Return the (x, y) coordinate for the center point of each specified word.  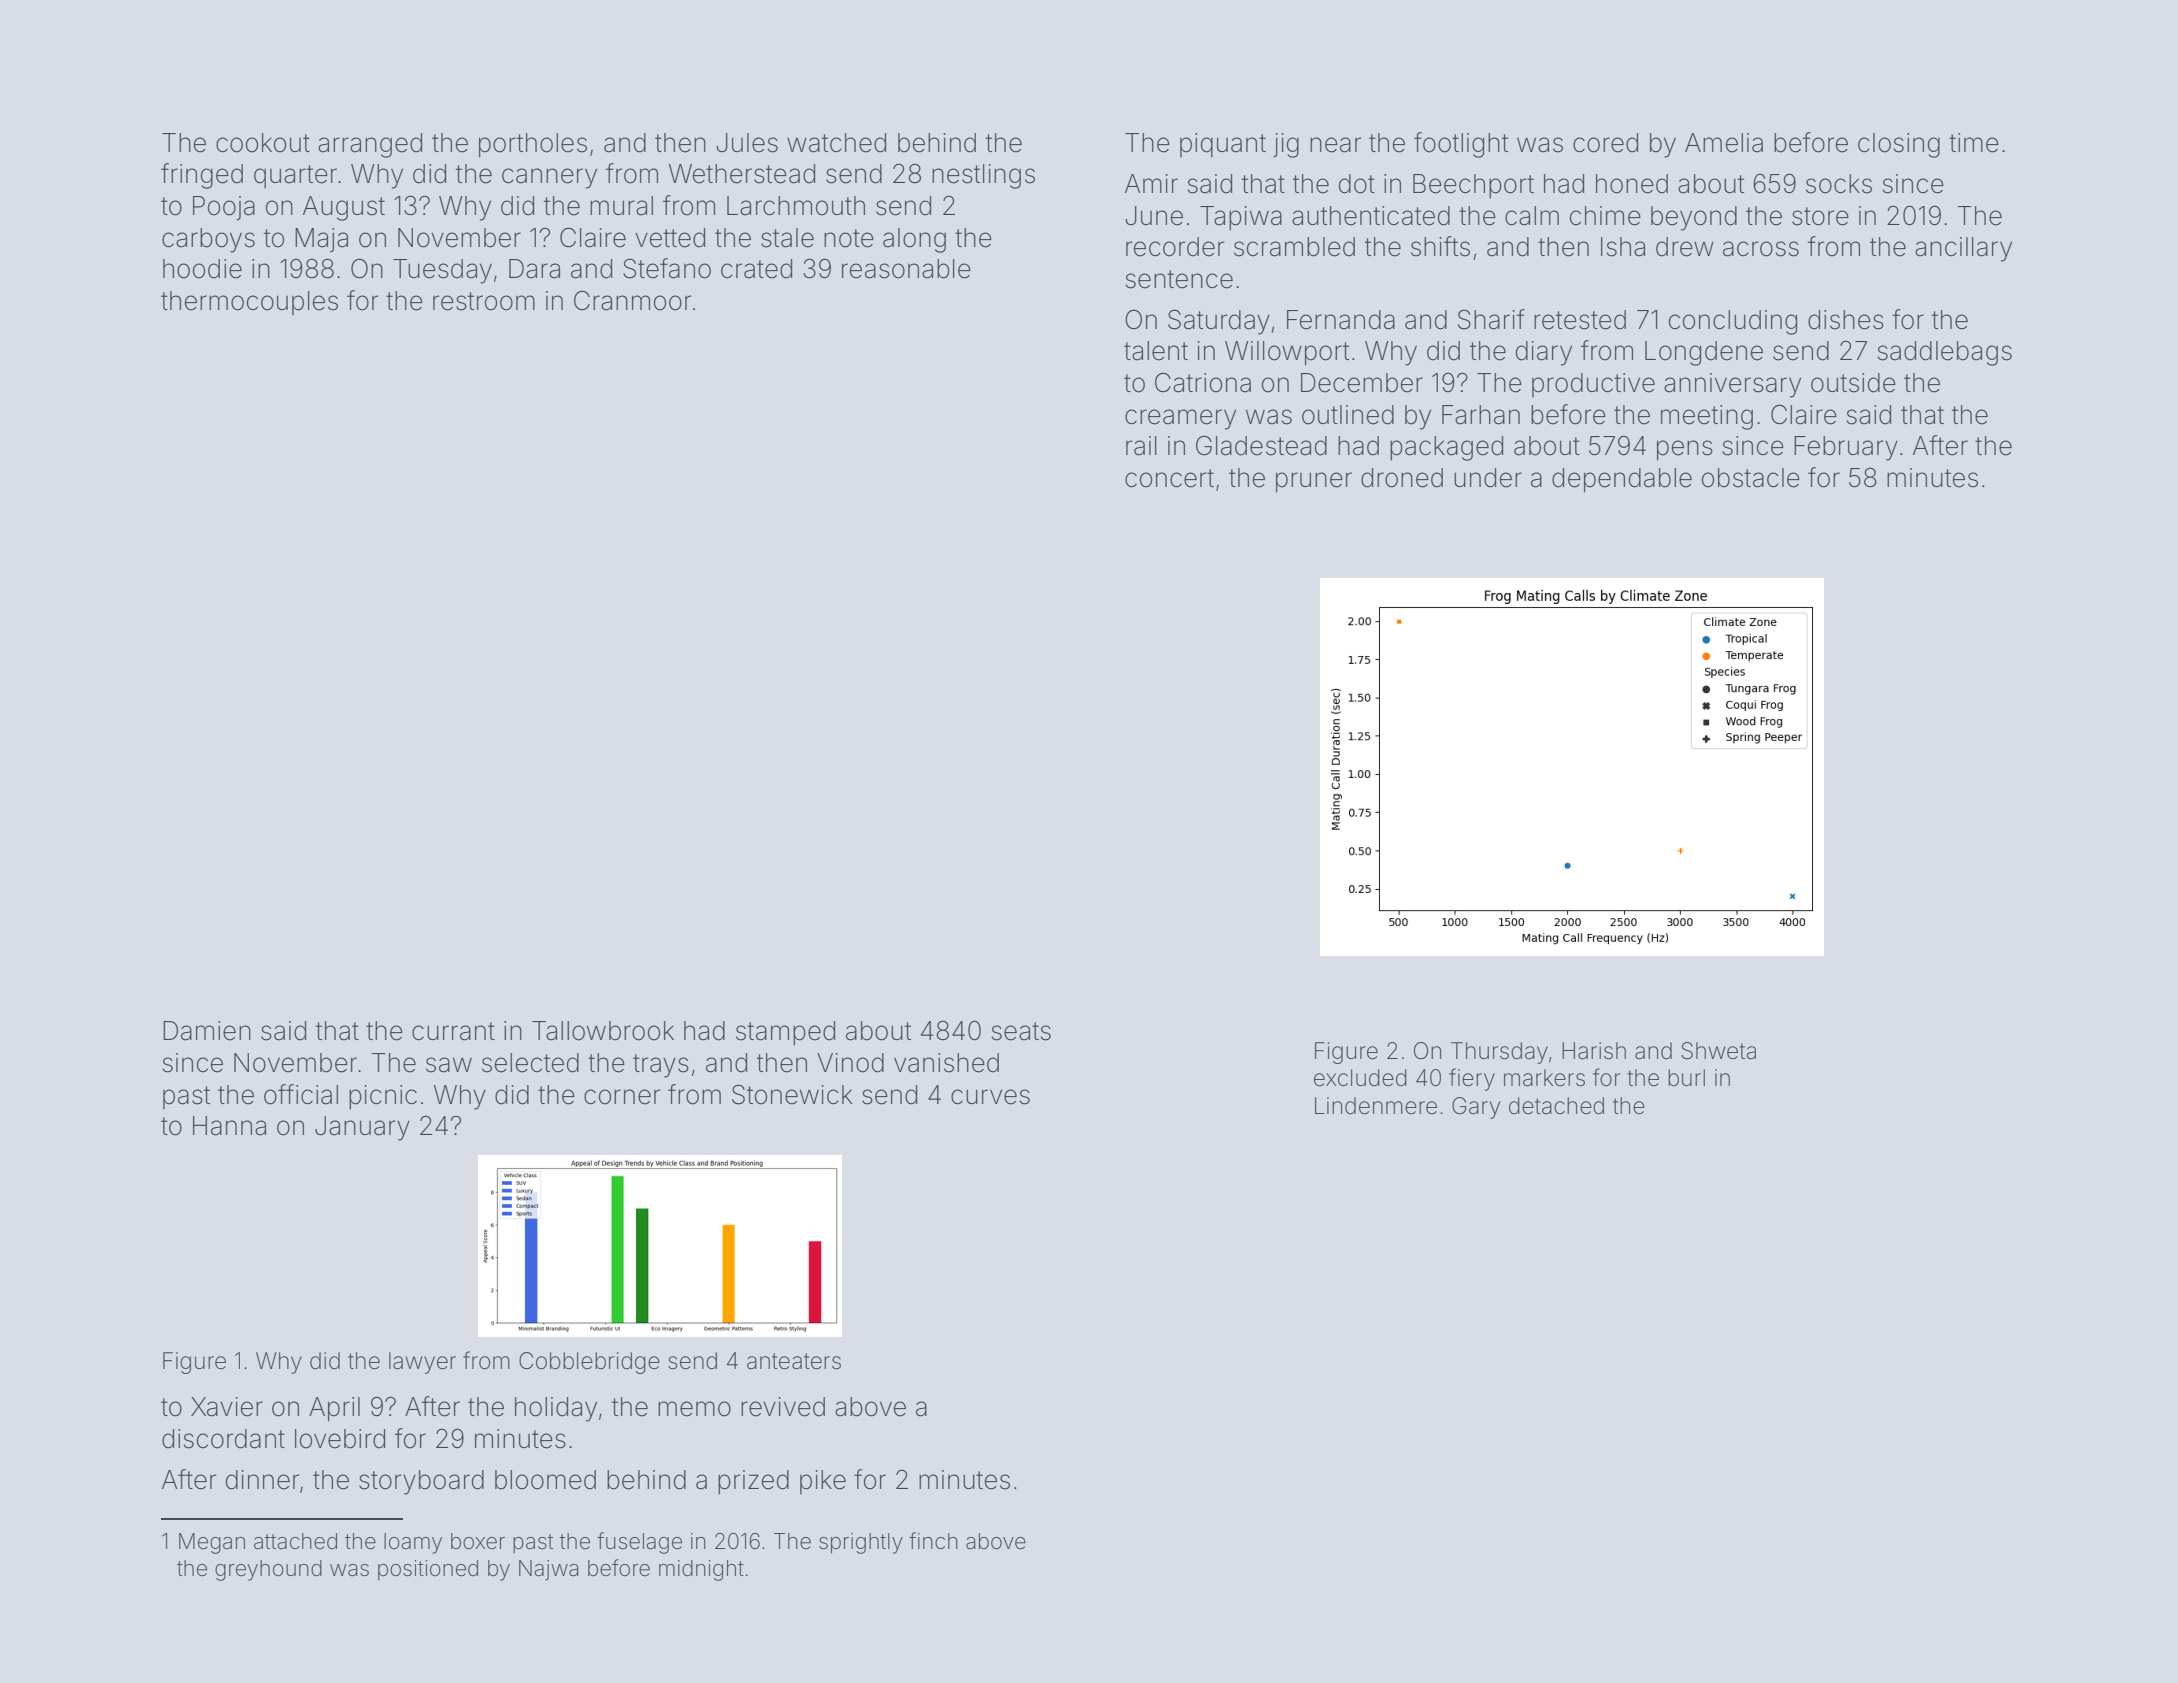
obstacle (1751, 478)
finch (933, 1540)
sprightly (861, 1543)
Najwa (549, 1570)
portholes (533, 145)
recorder (1175, 247)
